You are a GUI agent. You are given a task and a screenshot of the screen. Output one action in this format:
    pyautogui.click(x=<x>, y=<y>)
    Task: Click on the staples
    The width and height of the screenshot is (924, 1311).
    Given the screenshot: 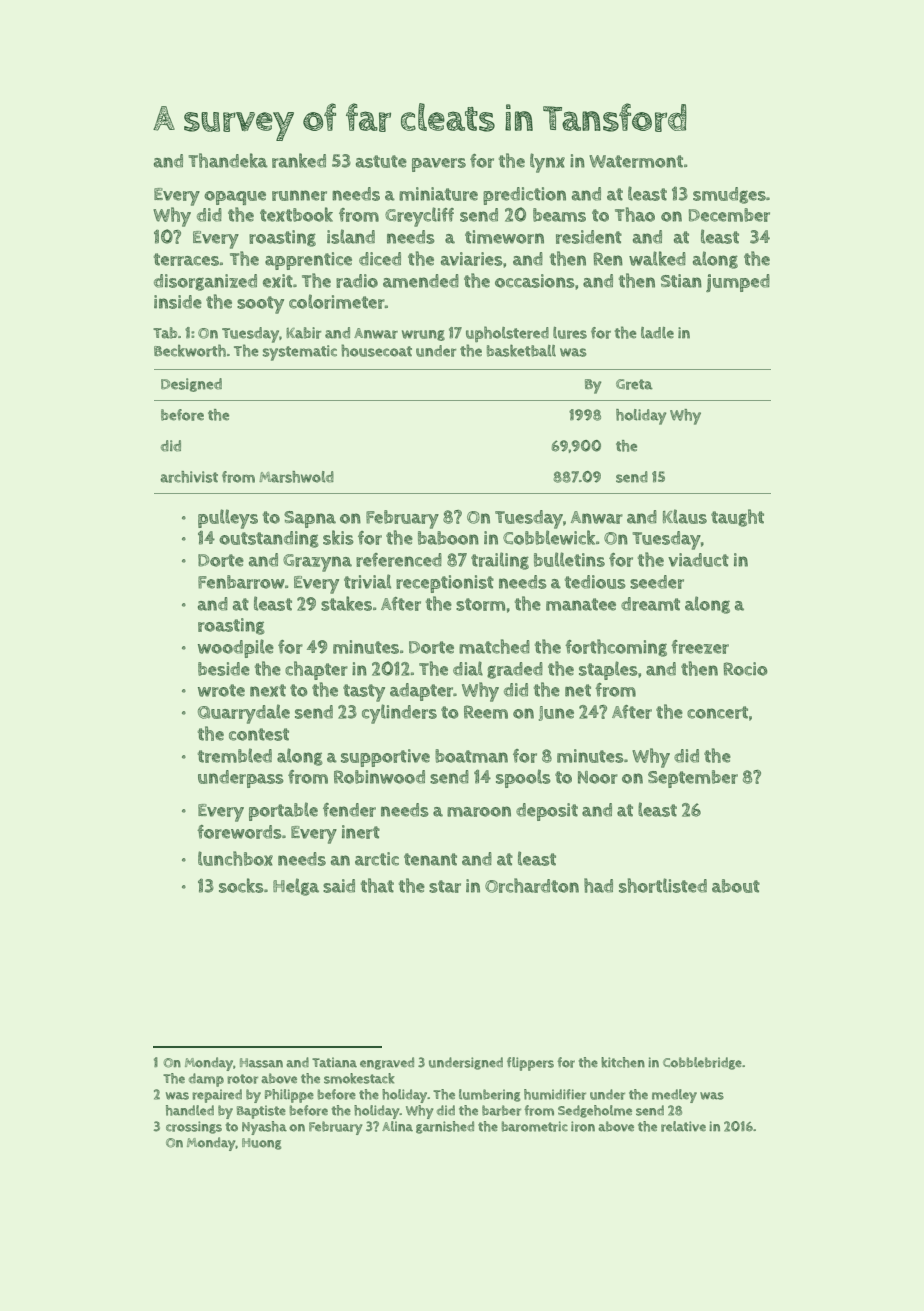 What is the action you would take?
    pyautogui.click(x=608, y=670)
